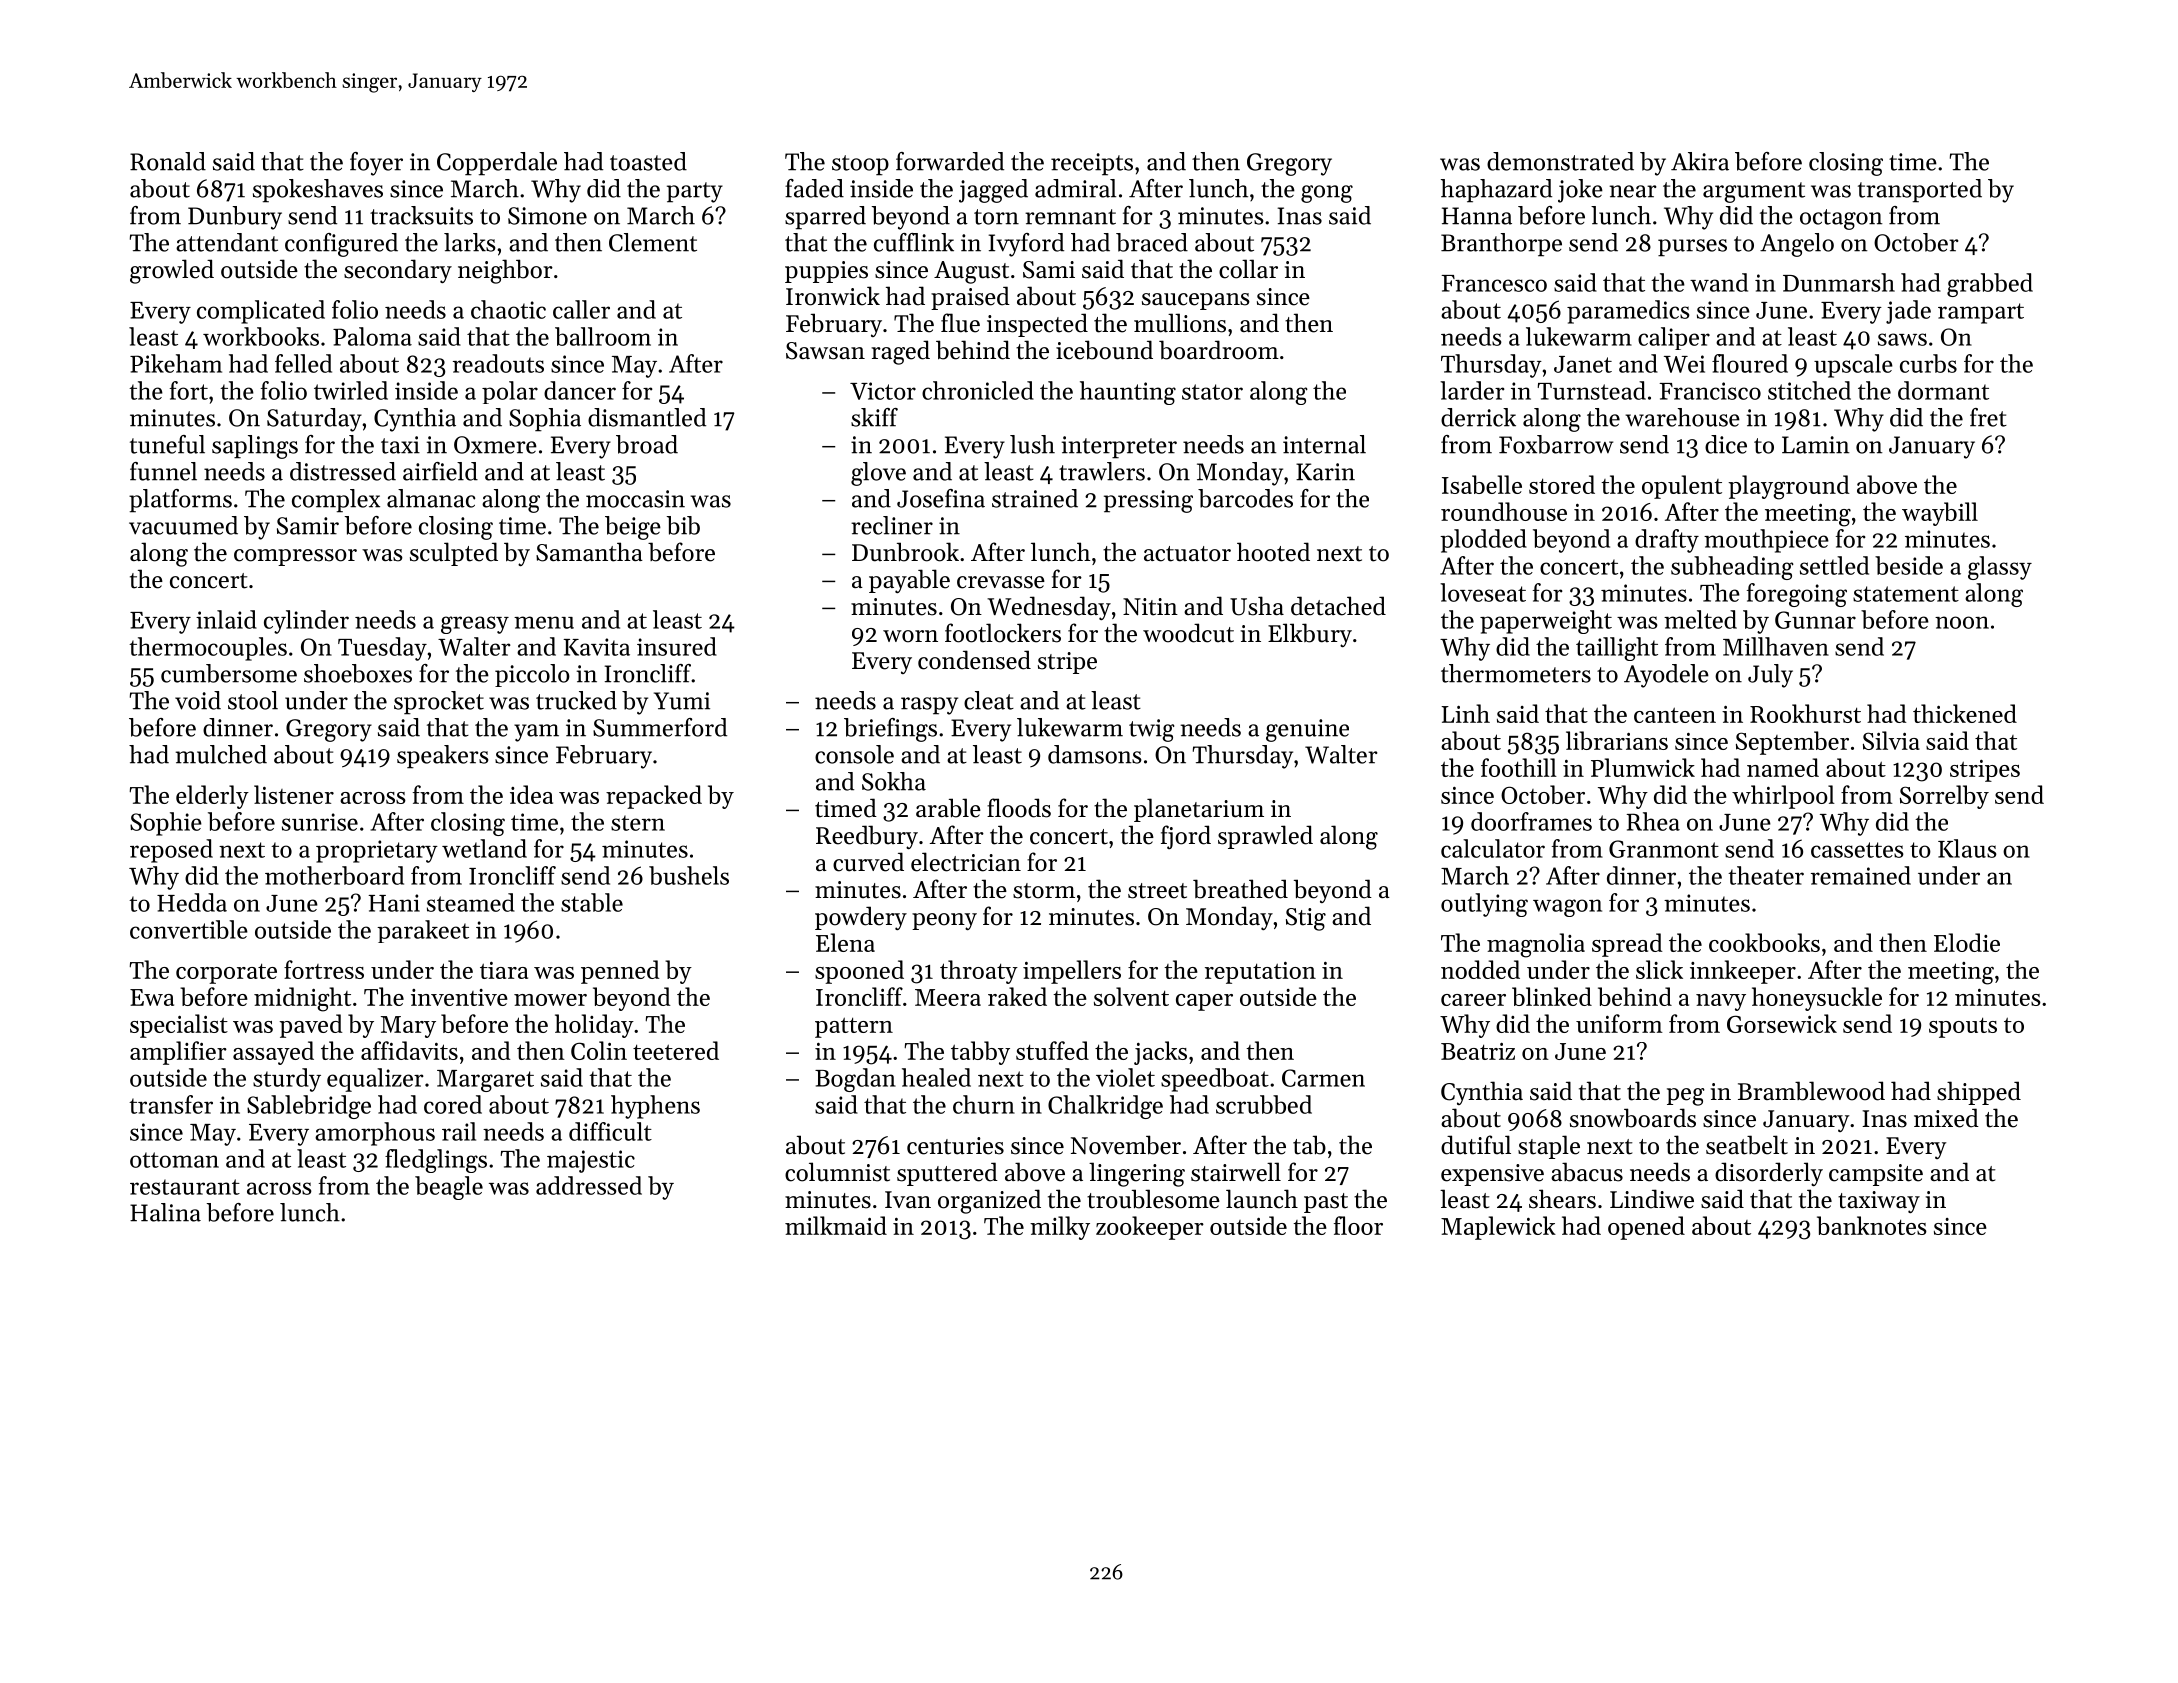 Image resolution: width=2178 pixels, height=1683 pixels. Describe the element at coordinates (1325, 472) in the page. I see `Karin` at that location.
